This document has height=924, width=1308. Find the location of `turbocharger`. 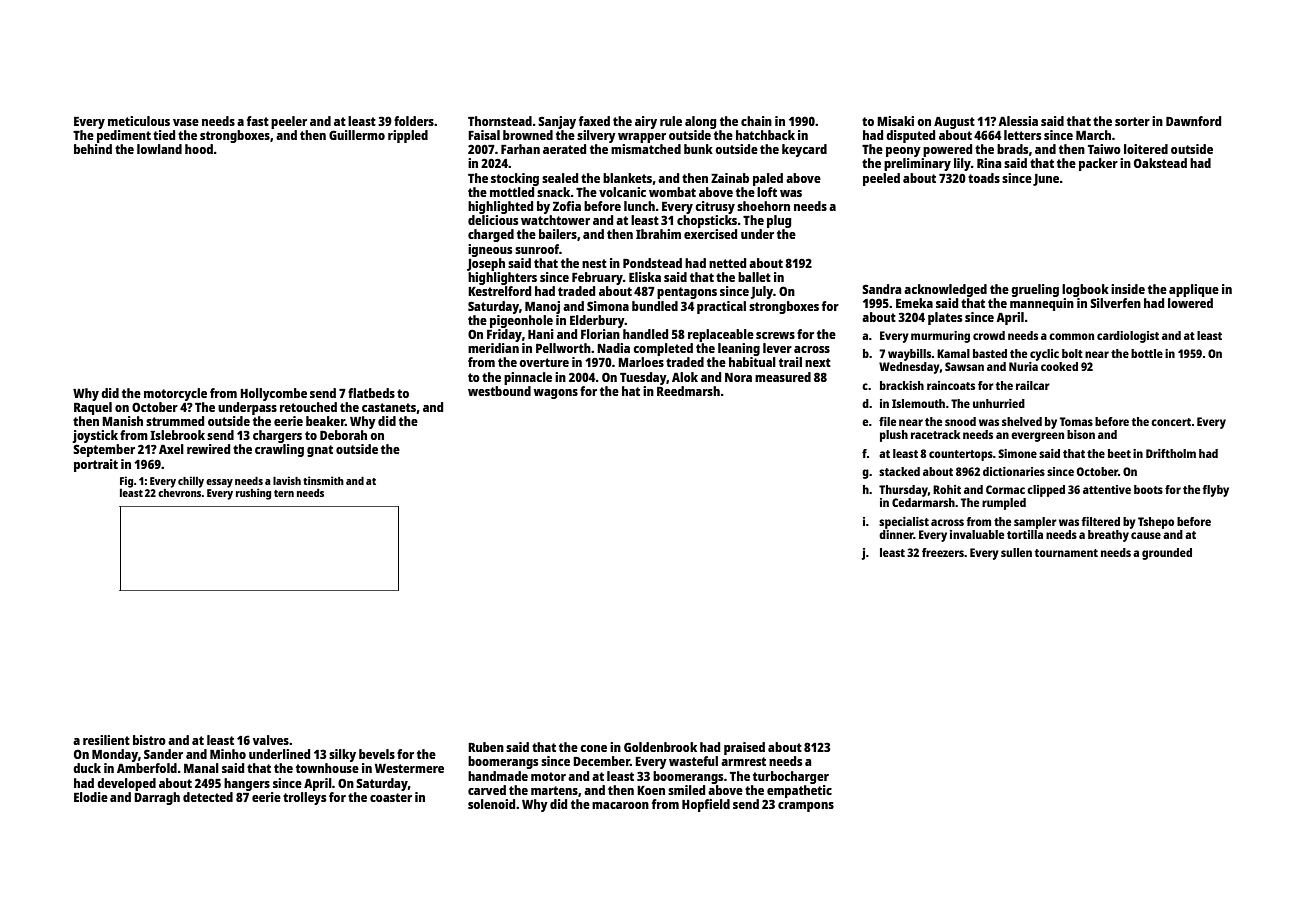

turbocharger is located at coordinates (791, 777).
